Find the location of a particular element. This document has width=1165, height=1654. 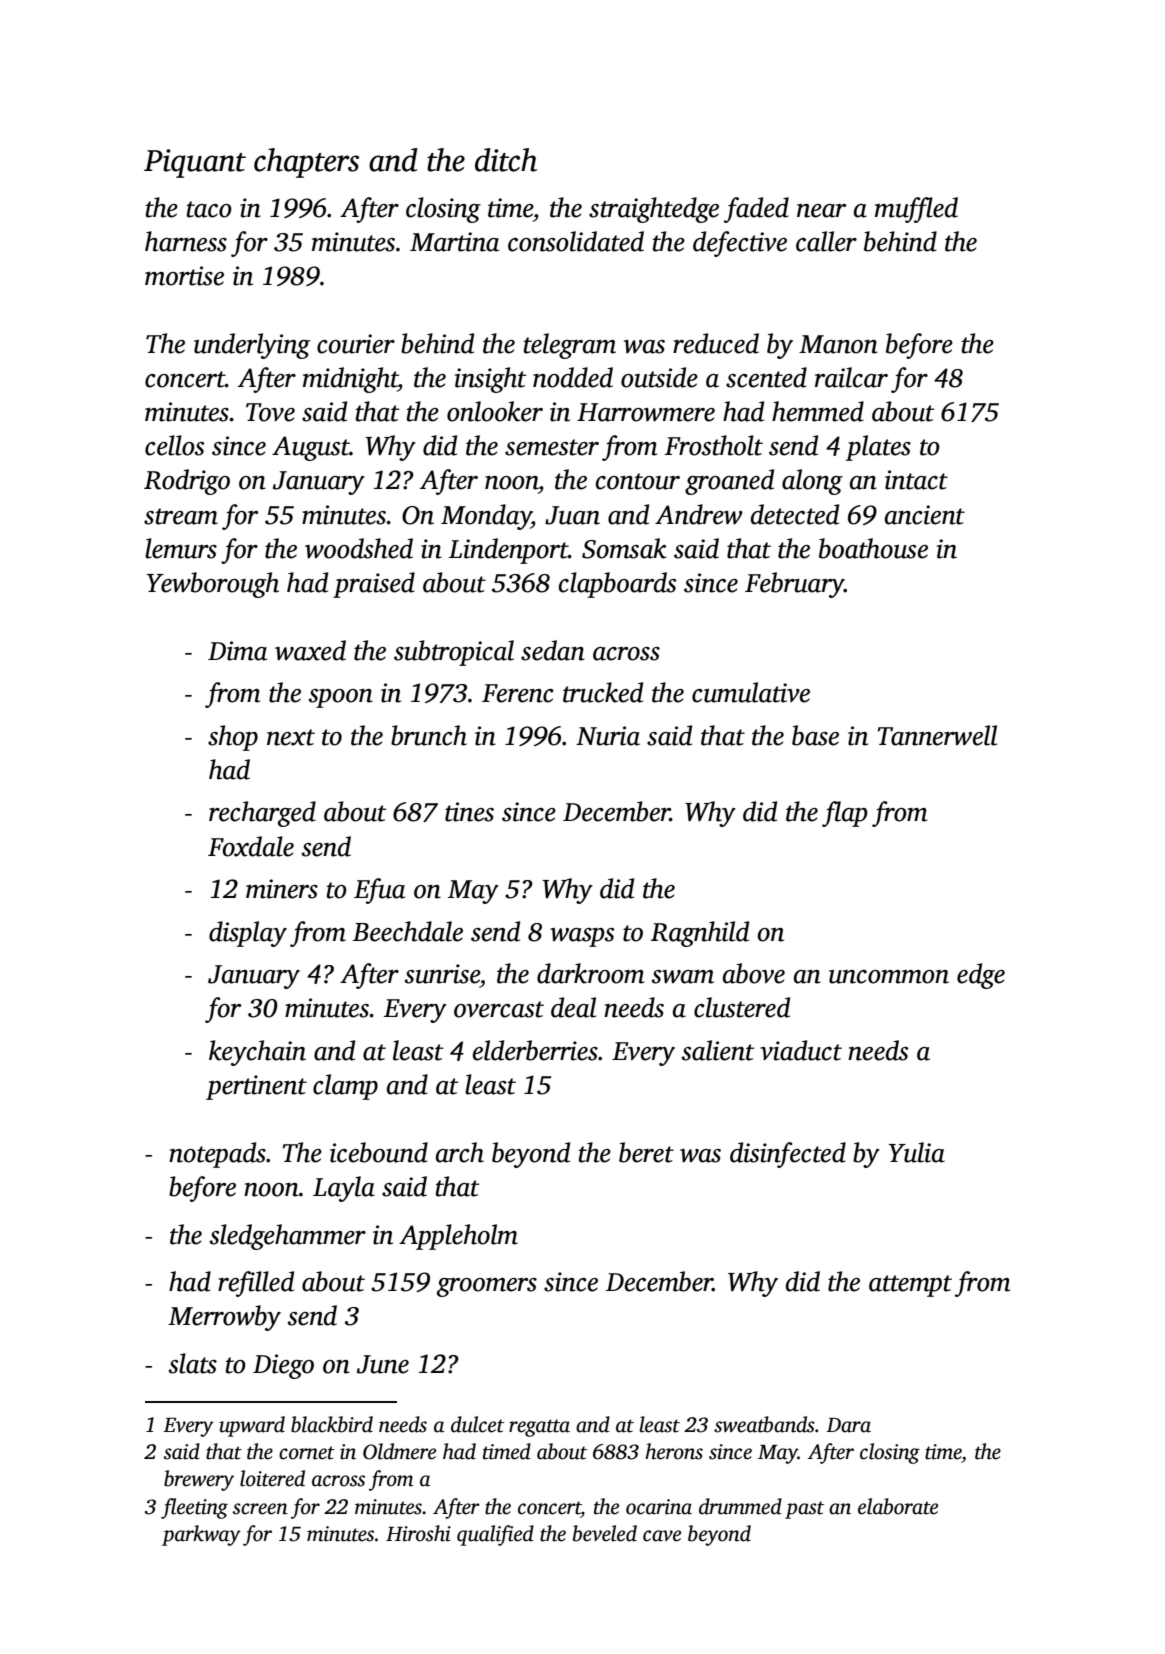

Manon is located at coordinates (838, 344).
